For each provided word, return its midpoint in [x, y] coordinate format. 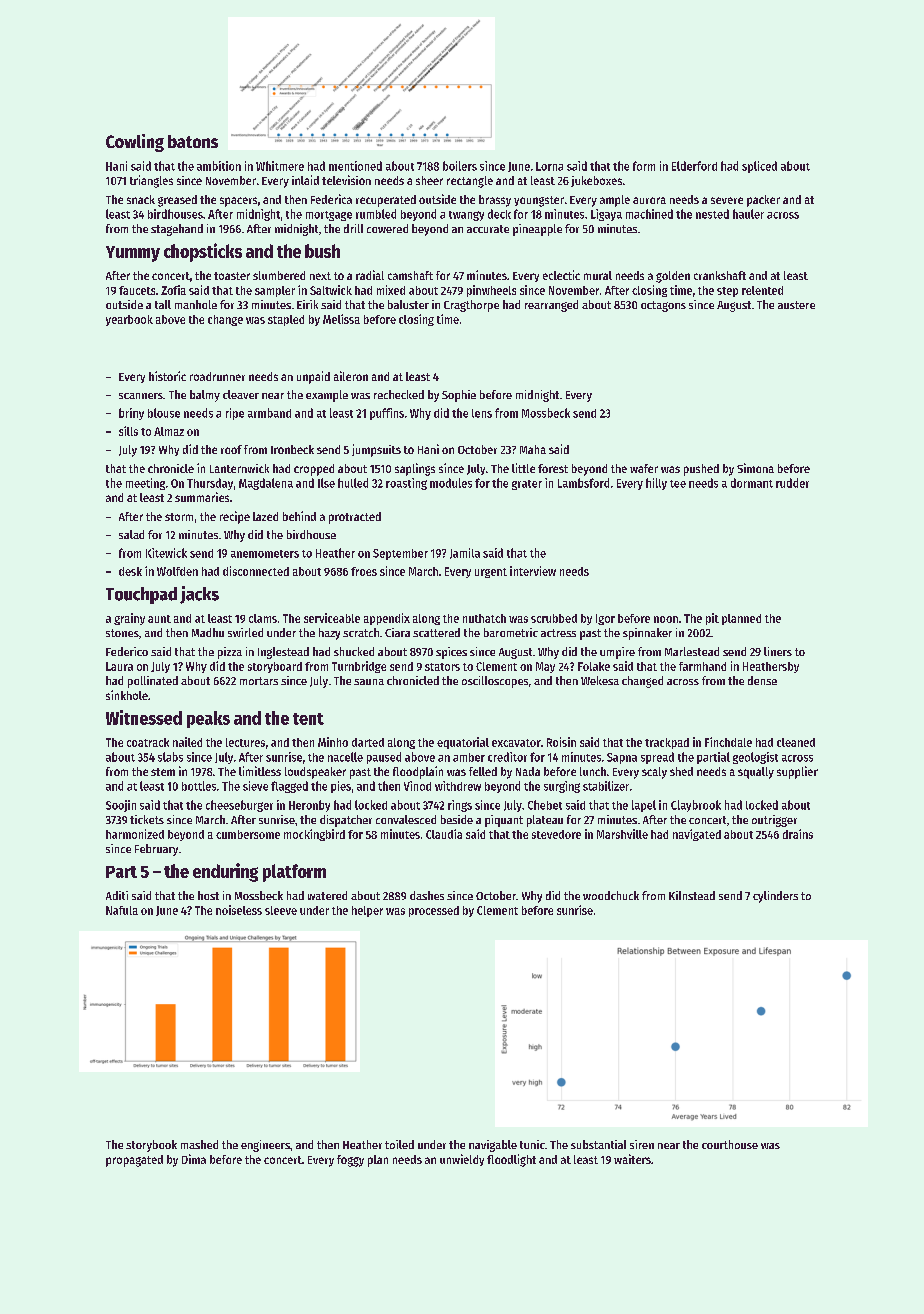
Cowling [135, 143]
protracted [355, 518]
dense [762, 680]
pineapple [537, 230]
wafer [644, 468]
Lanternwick [239, 468]
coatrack [148, 742]
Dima [194, 1159]
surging [562, 787]
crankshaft [720, 275]
